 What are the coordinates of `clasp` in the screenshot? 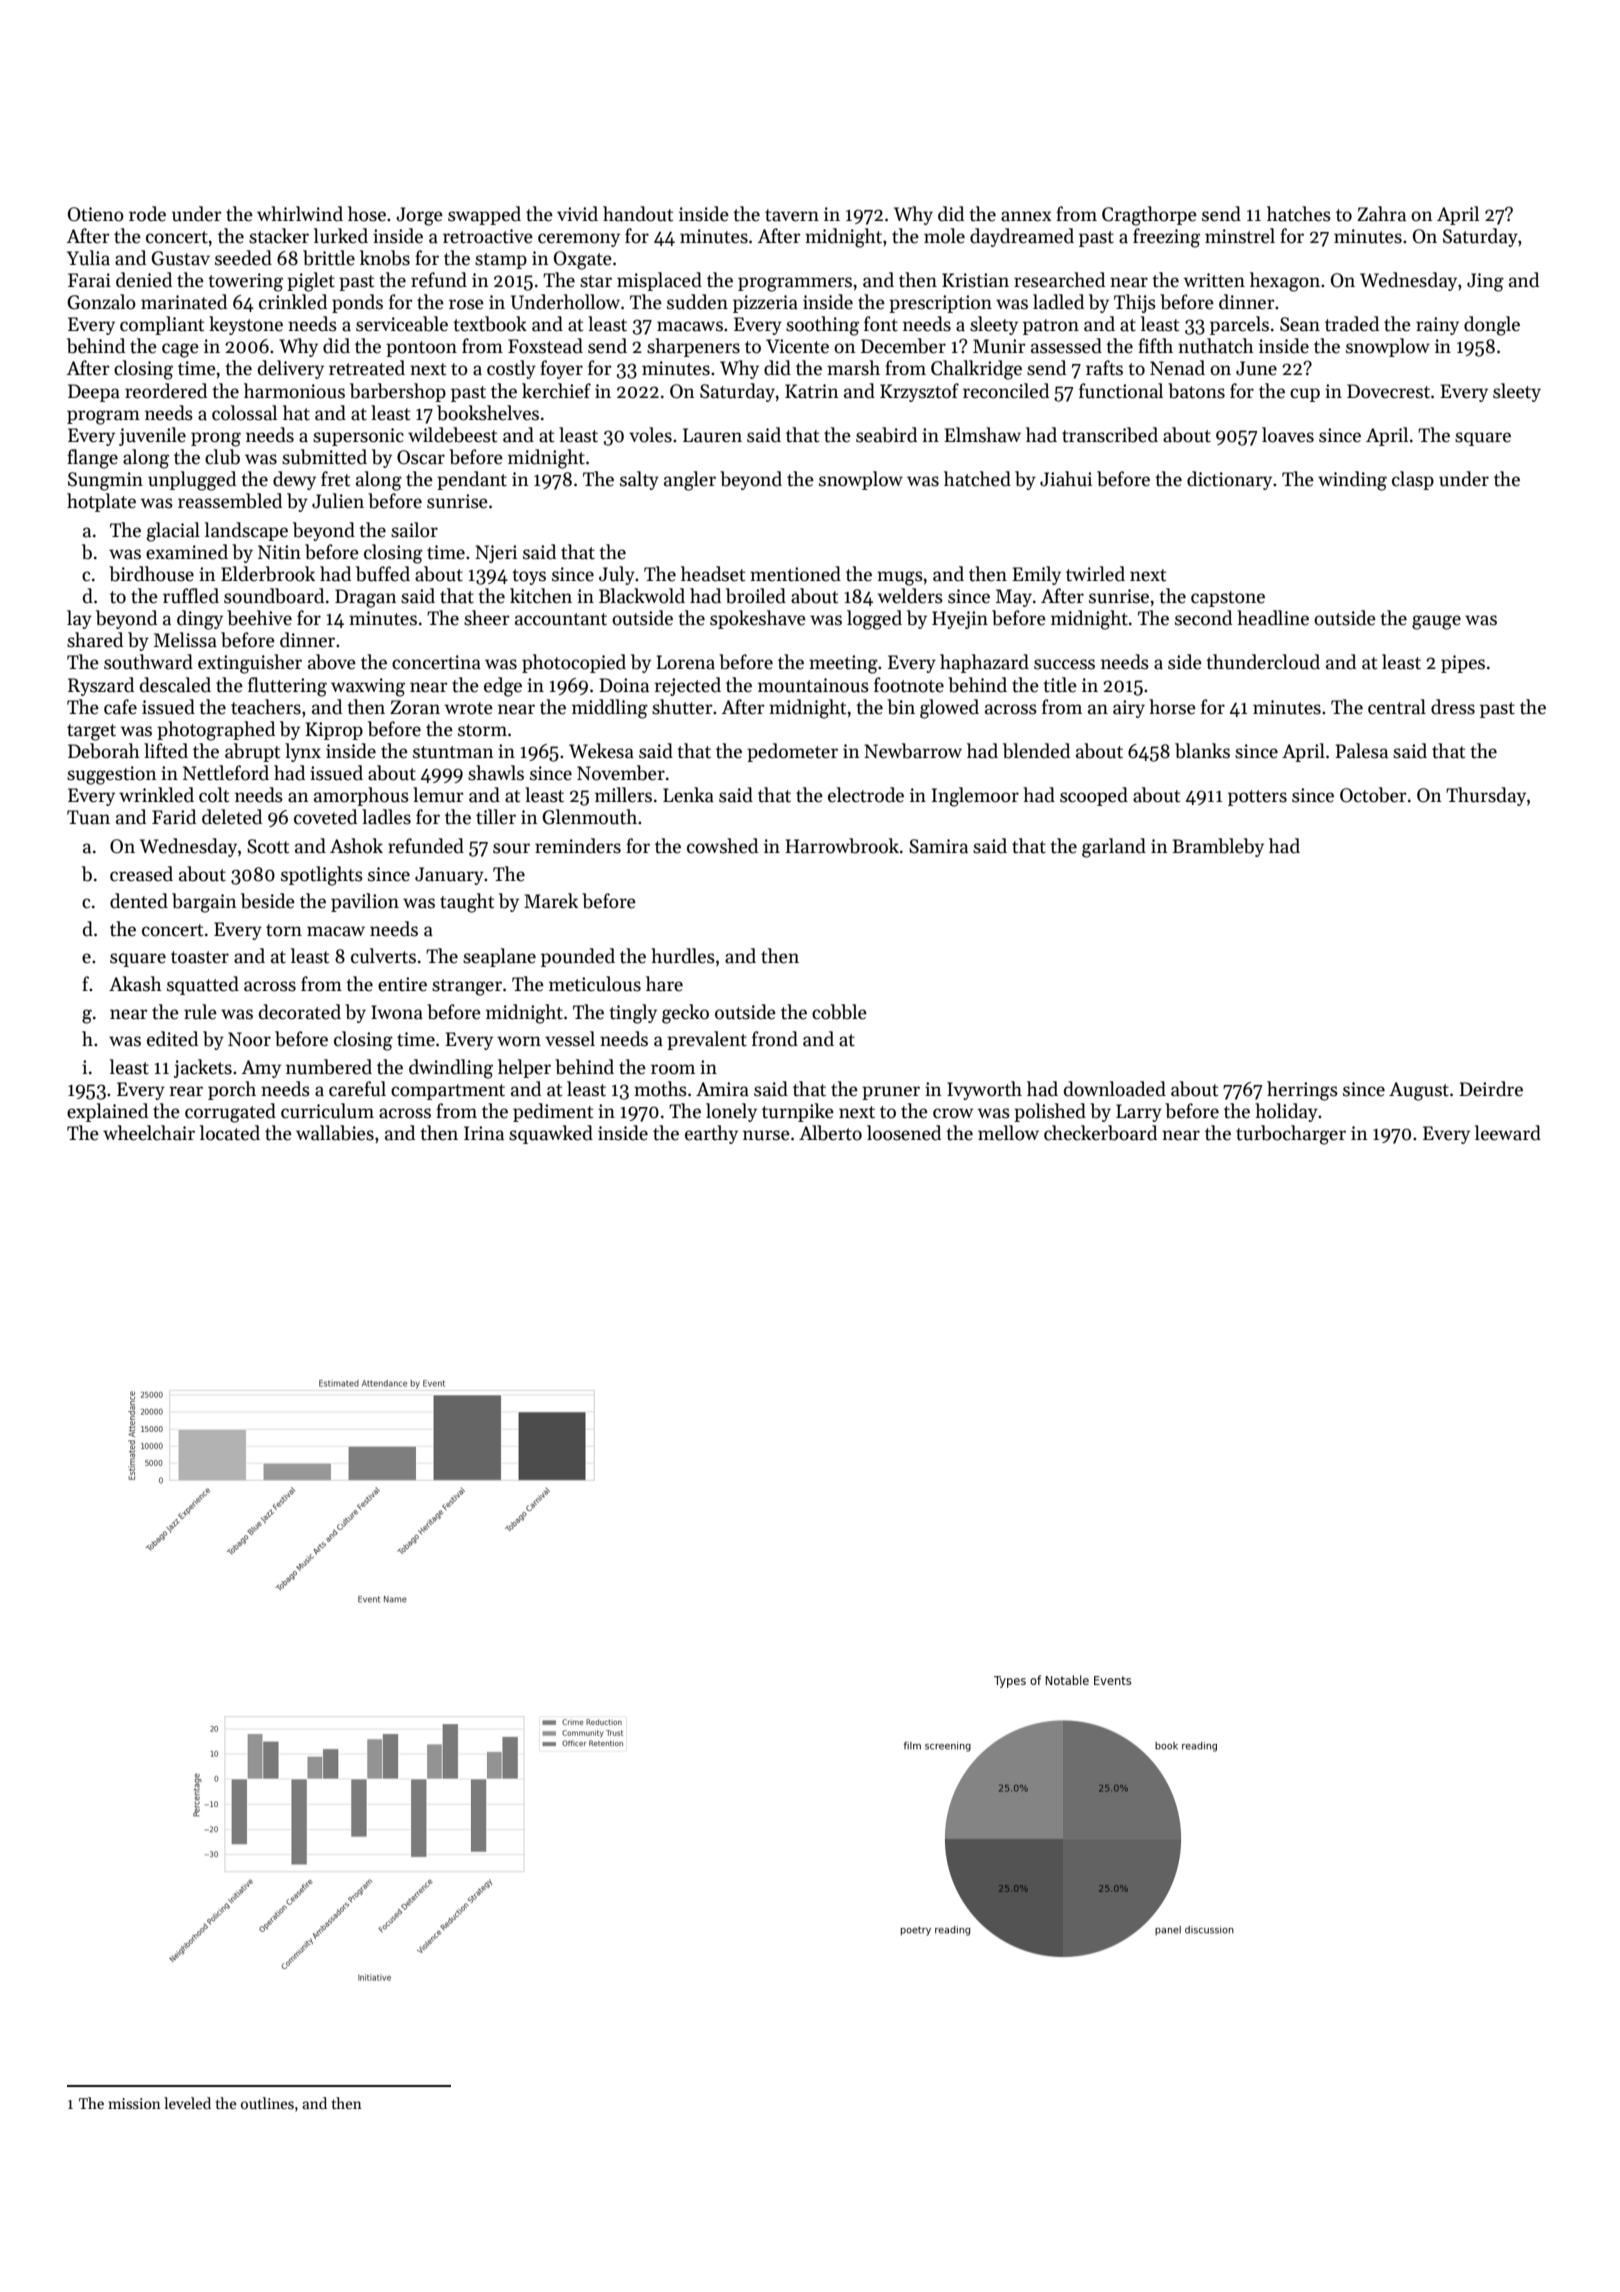 It's located at (1413, 480).
